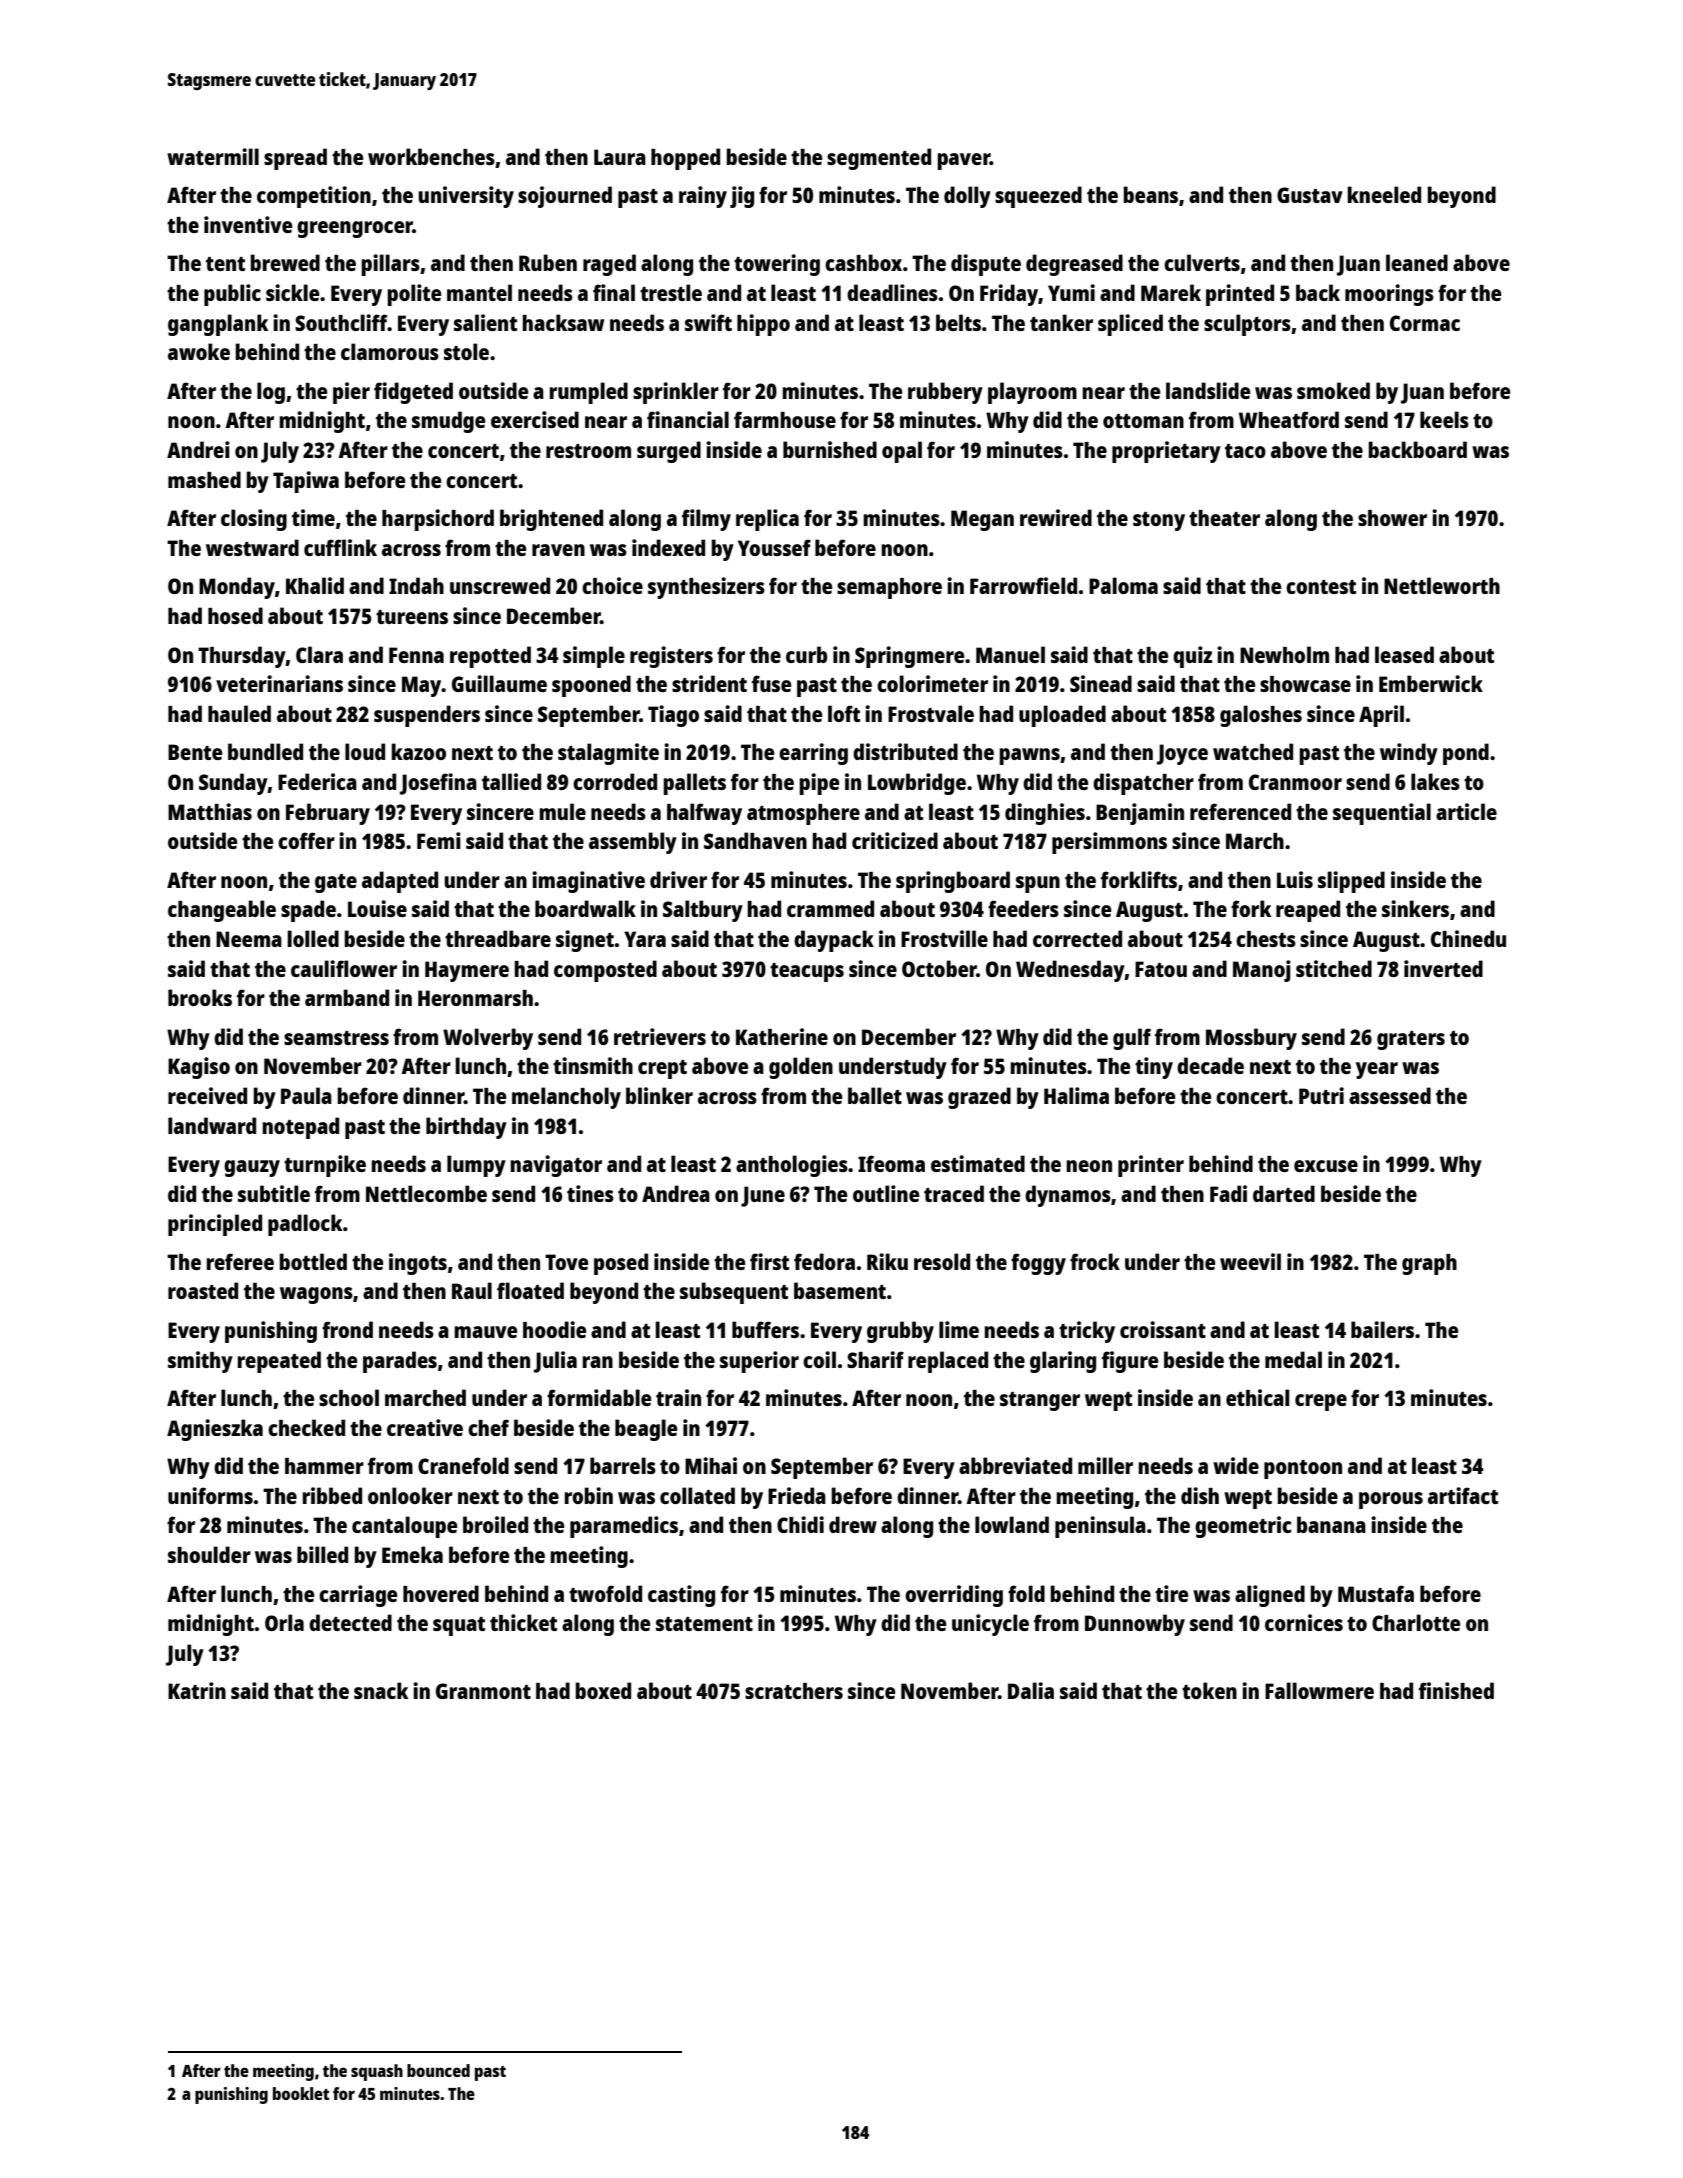 The height and width of the page is (2178, 1683). Describe the element at coordinates (377, 2072) in the page. I see `squash` at that location.
